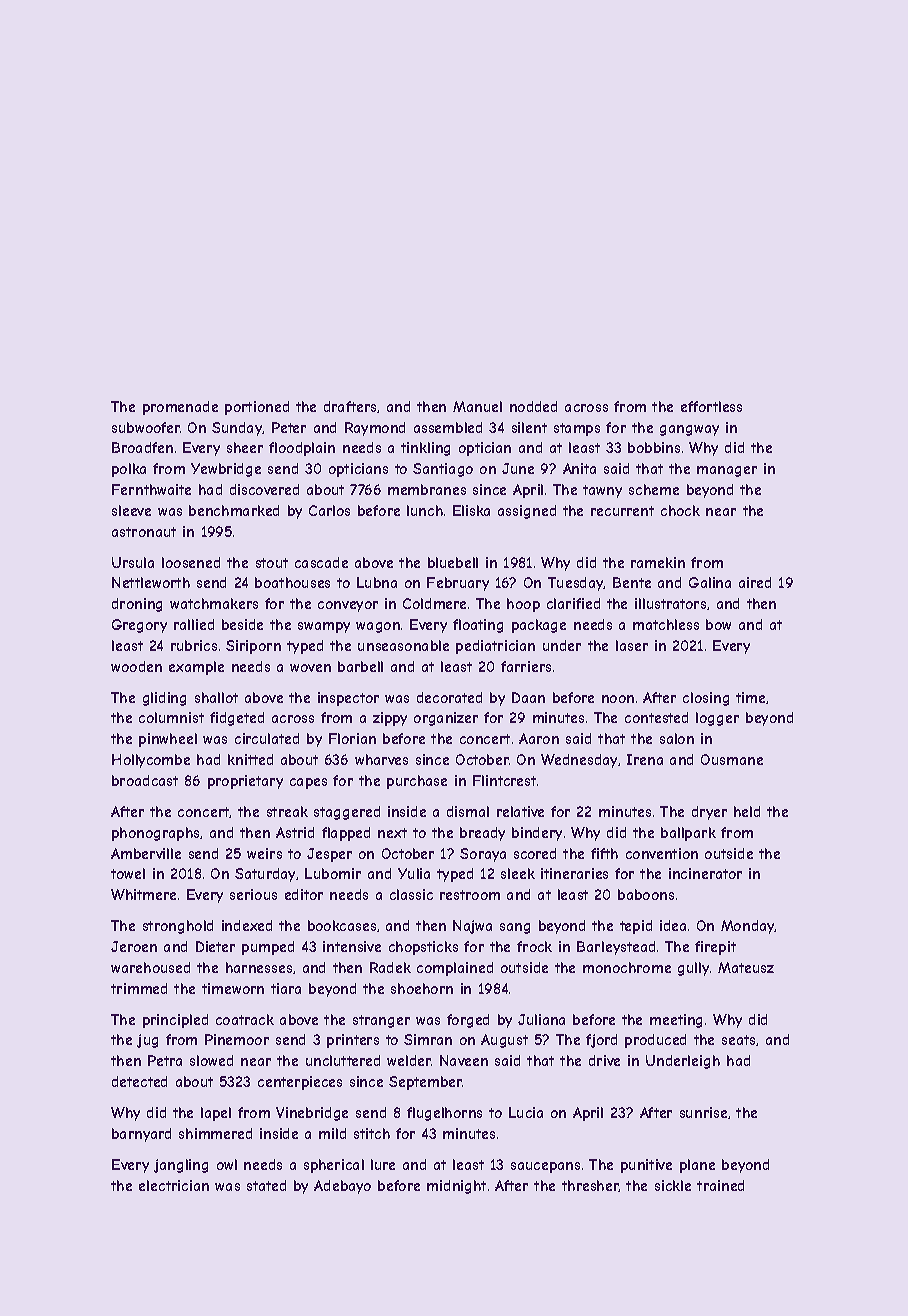  What do you see at coordinates (375, 429) in the screenshot?
I see `Raymond` at bounding box center [375, 429].
